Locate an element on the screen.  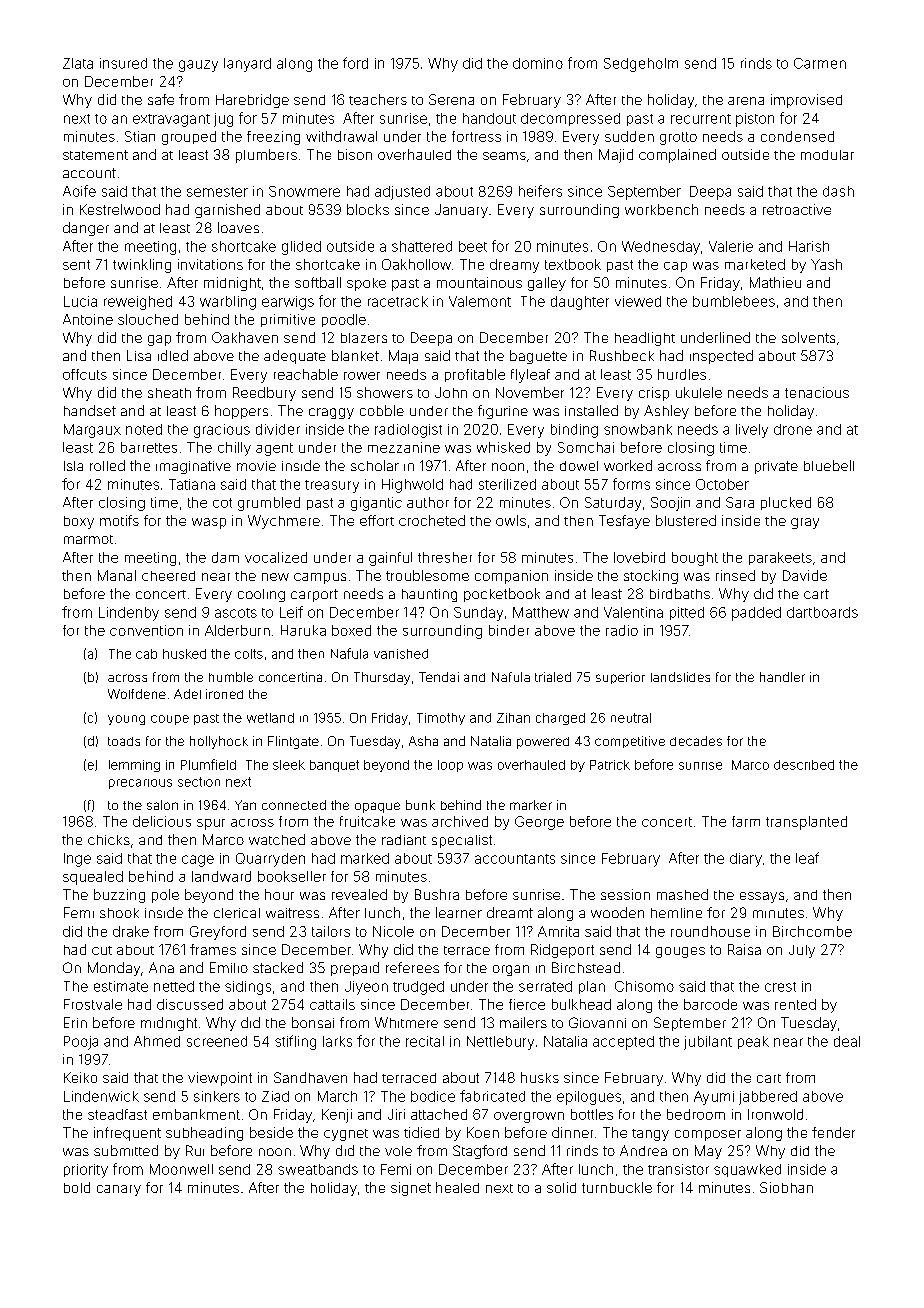
retroactive is located at coordinates (797, 209).
